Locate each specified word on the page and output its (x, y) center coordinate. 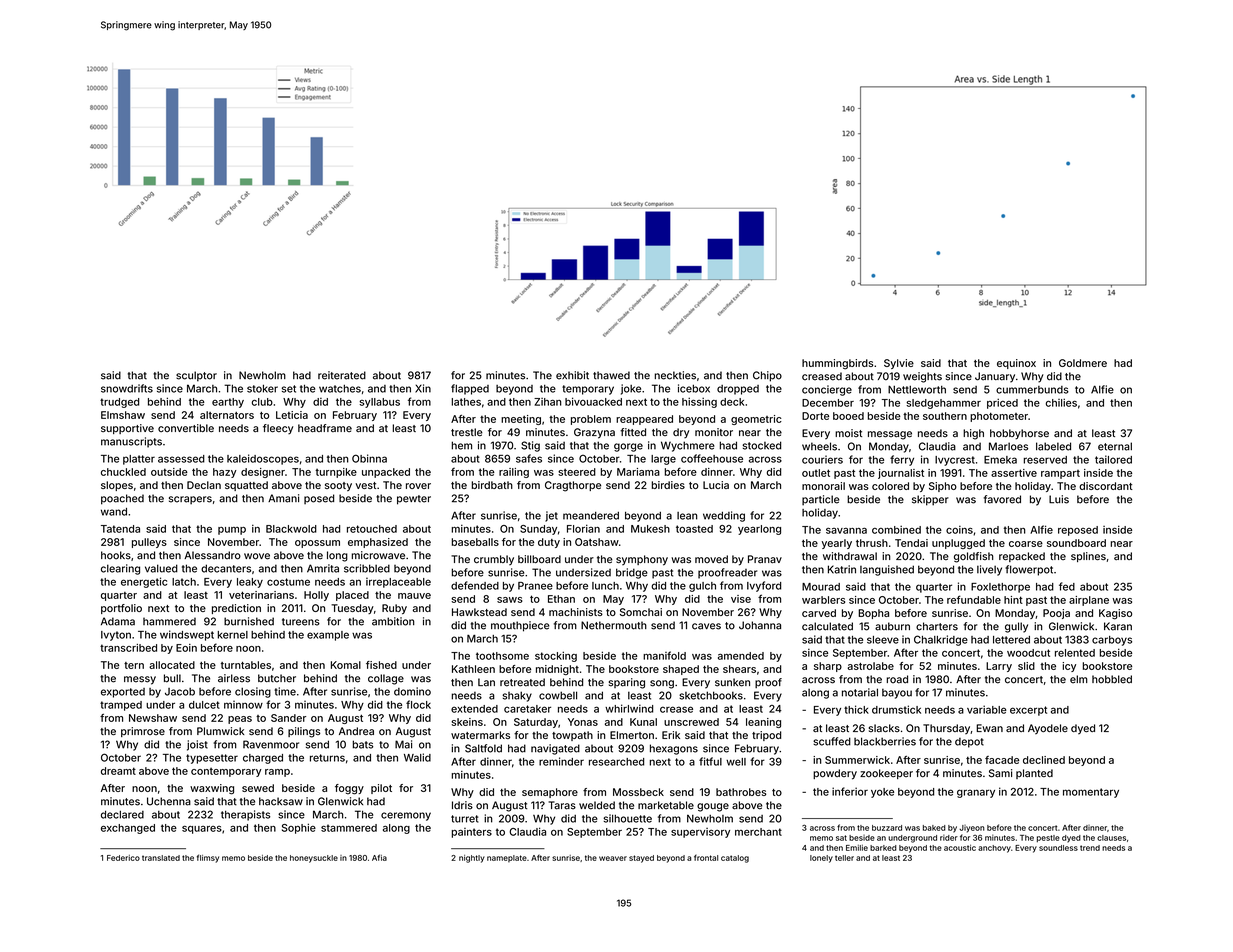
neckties (675, 375)
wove (257, 556)
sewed (258, 788)
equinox (1016, 364)
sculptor (196, 376)
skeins (467, 722)
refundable (974, 599)
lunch (605, 586)
